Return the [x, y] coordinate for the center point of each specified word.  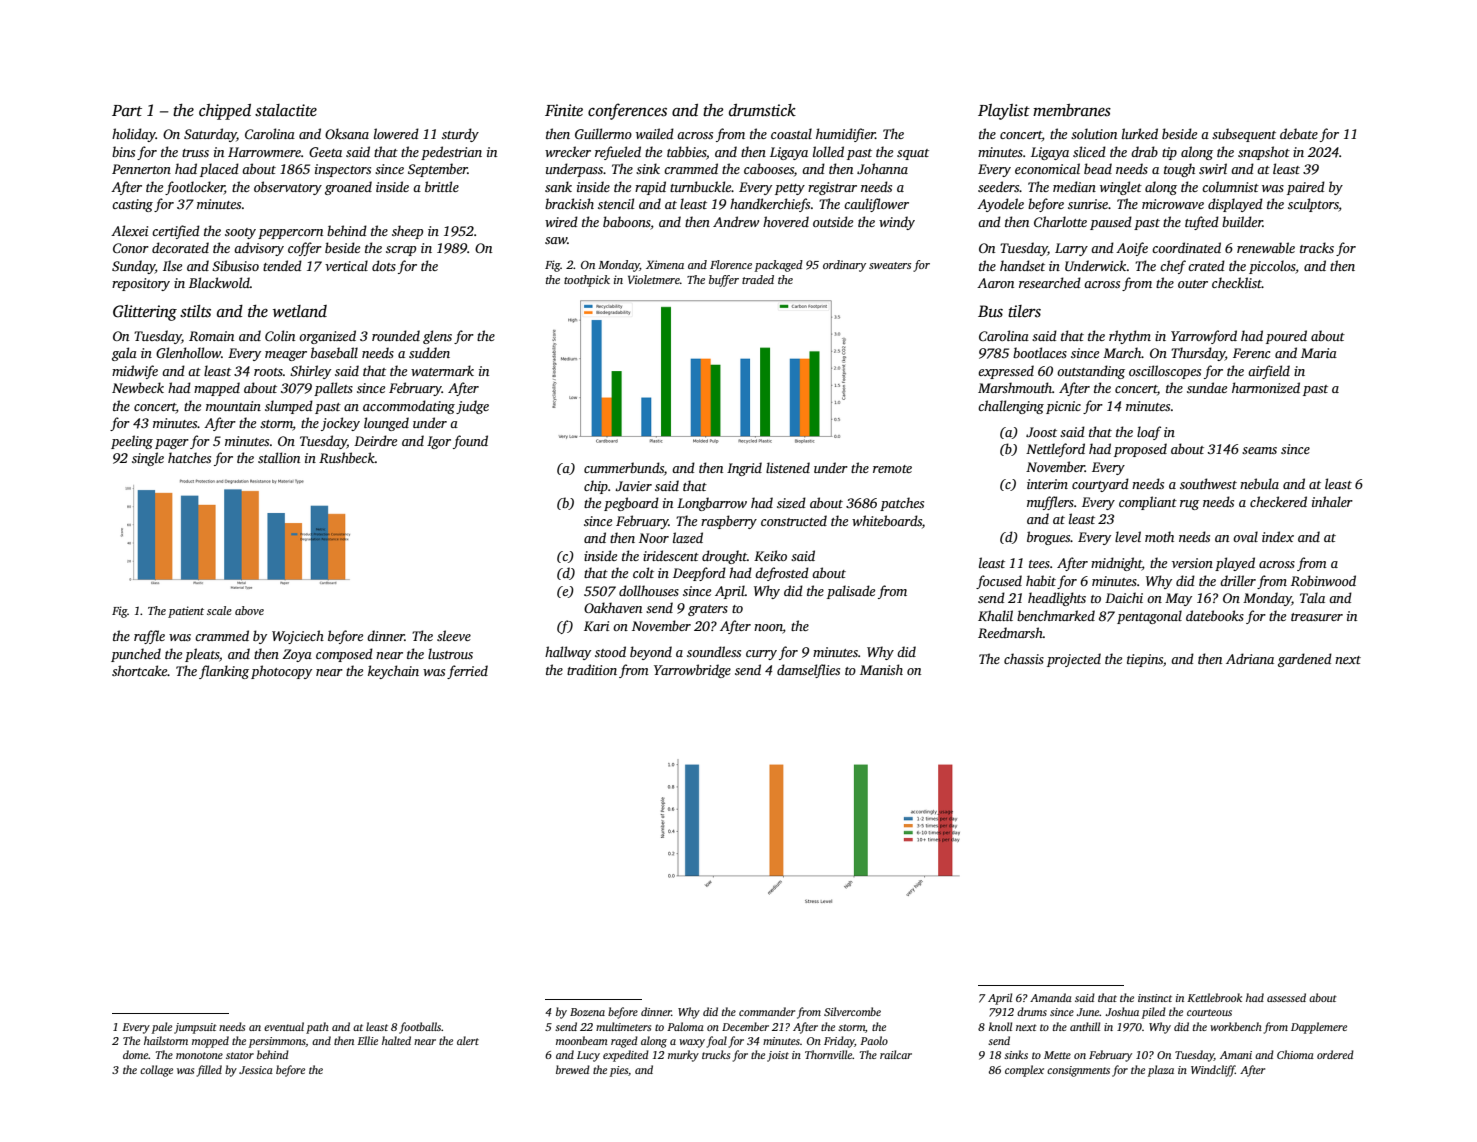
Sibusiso [235, 265]
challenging [1011, 407]
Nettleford [1055, 450]
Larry [1071, 249]
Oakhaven [613, 607]
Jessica [256, 1070]
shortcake [140, 670]
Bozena [587, 1012]
